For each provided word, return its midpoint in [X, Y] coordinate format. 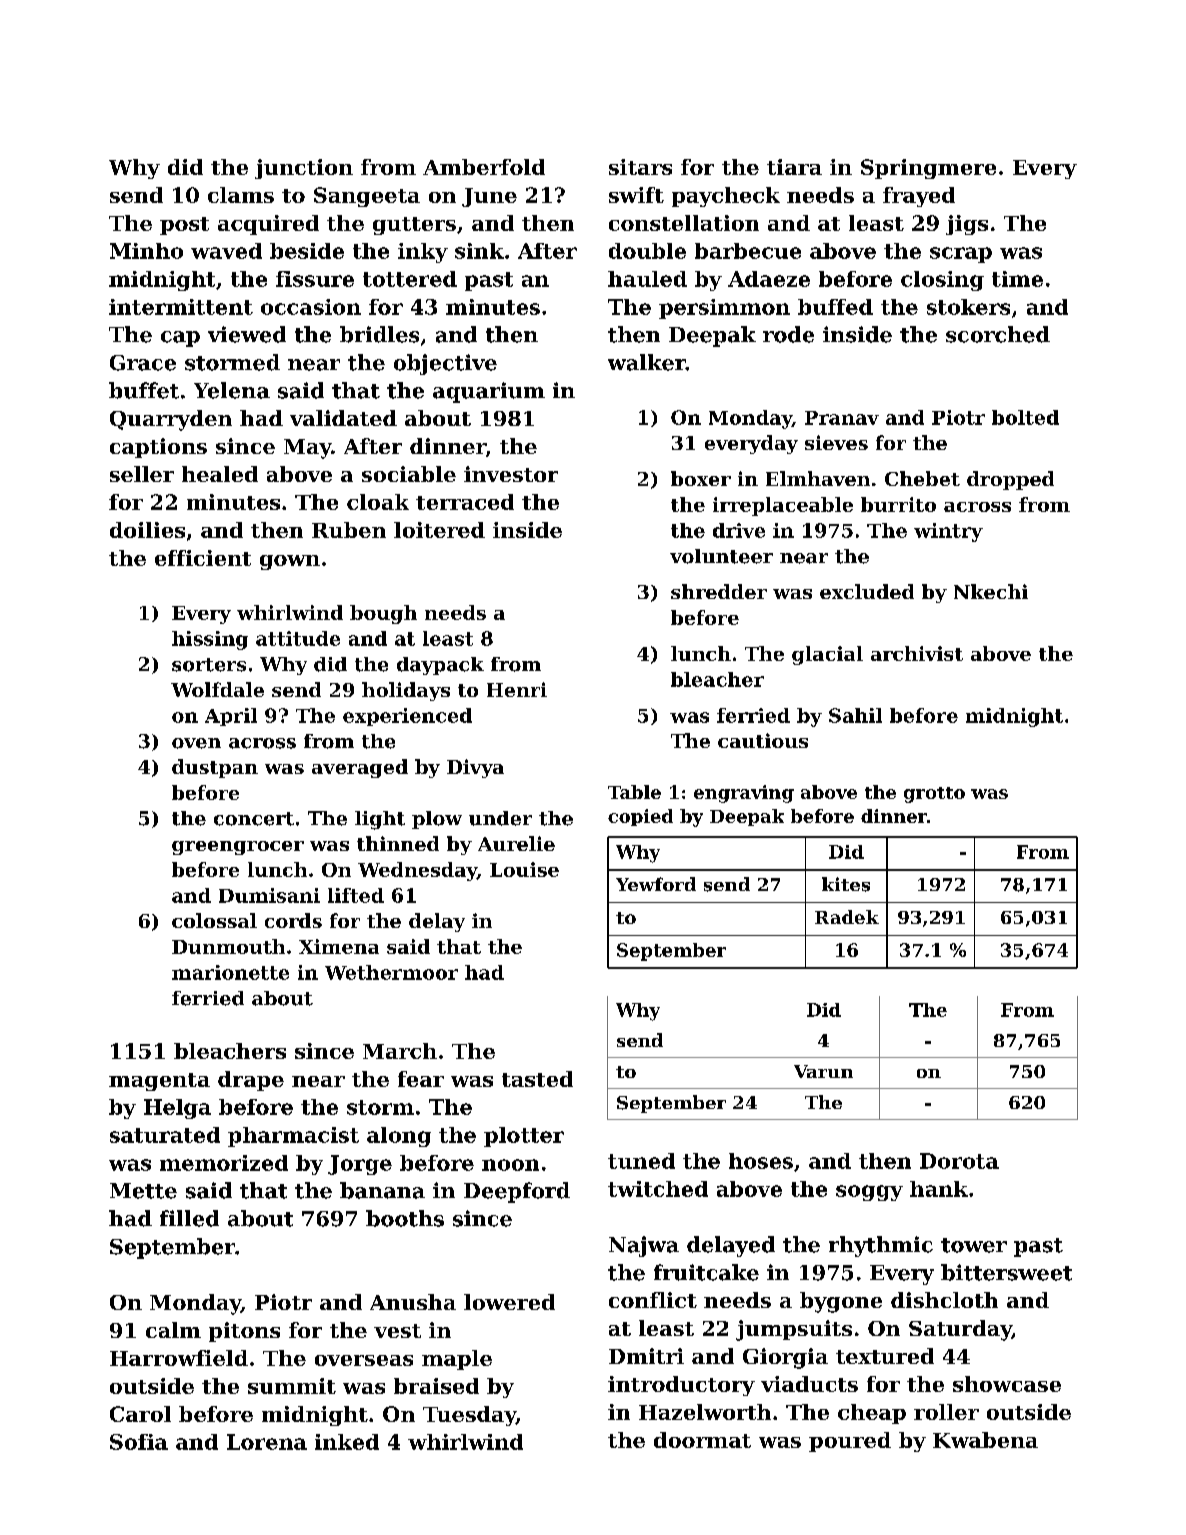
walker [647, 362]
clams [241, 195]
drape [251, 1081]
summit [292, 1386]
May [307, 449]
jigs [967, 225]
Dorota [959, 1161]
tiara [794, 167]
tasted [537, 1079]
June [489, 197]
